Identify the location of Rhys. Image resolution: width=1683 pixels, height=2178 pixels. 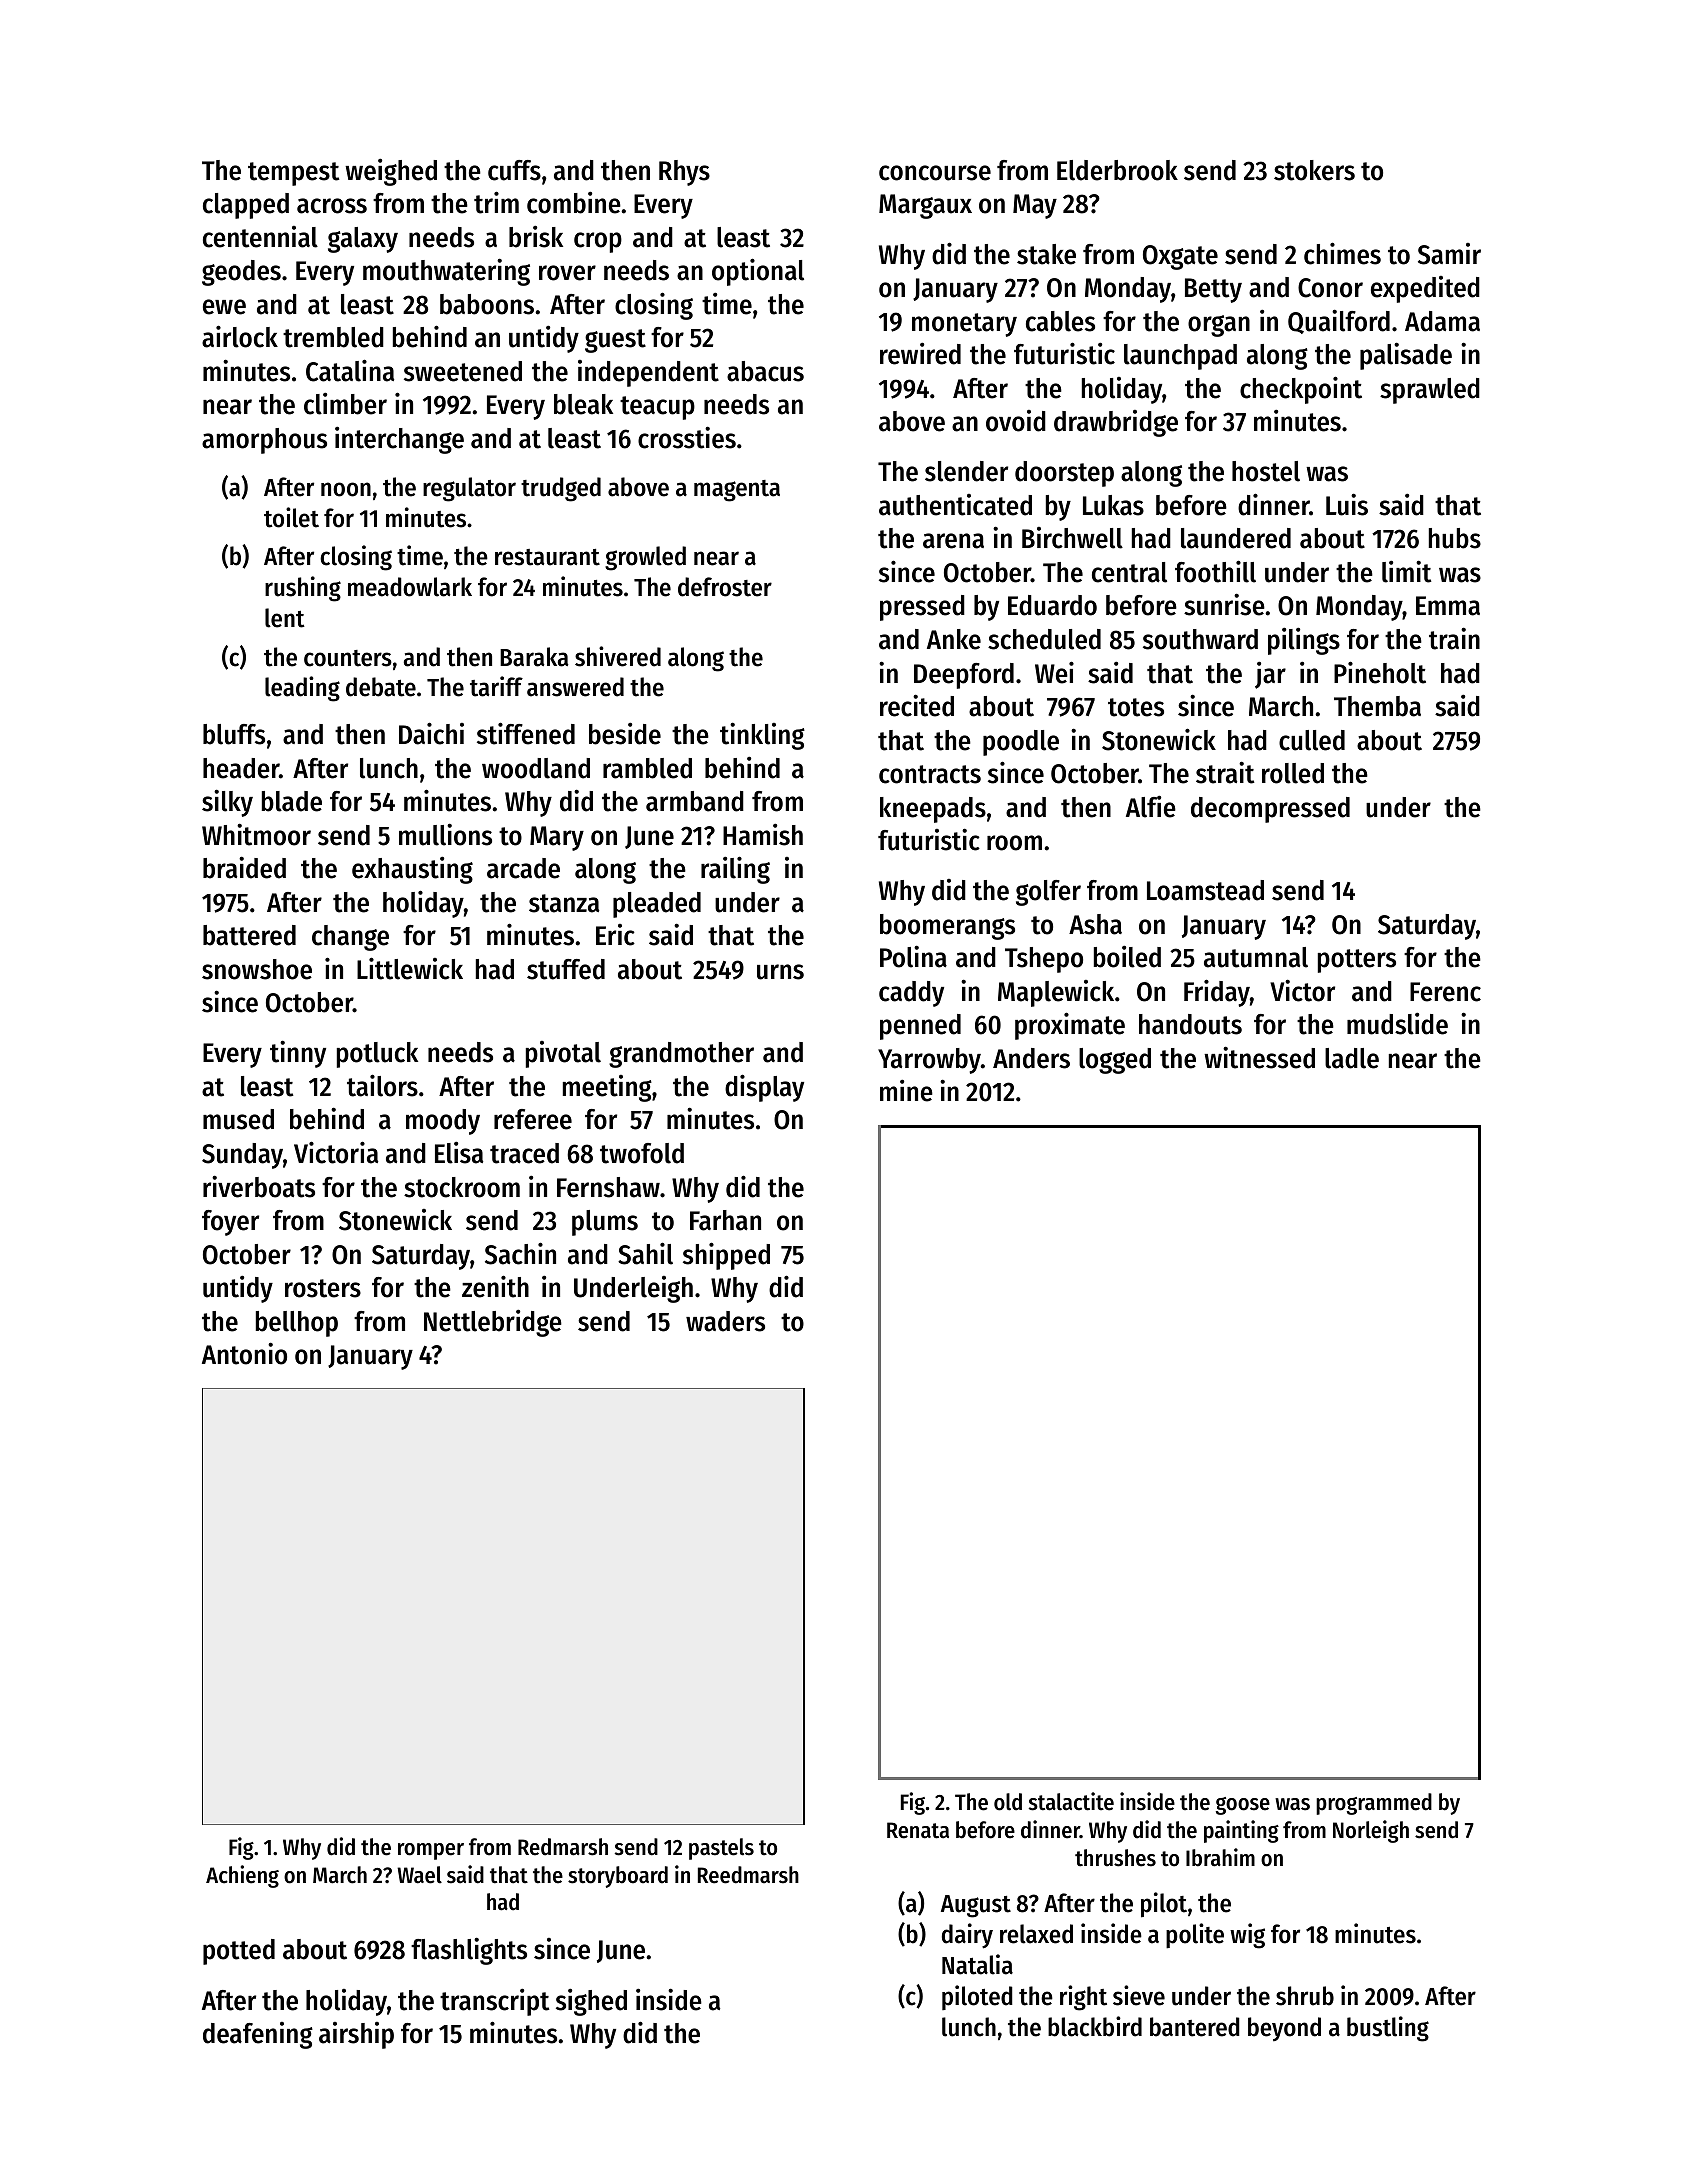
(684, 173).
